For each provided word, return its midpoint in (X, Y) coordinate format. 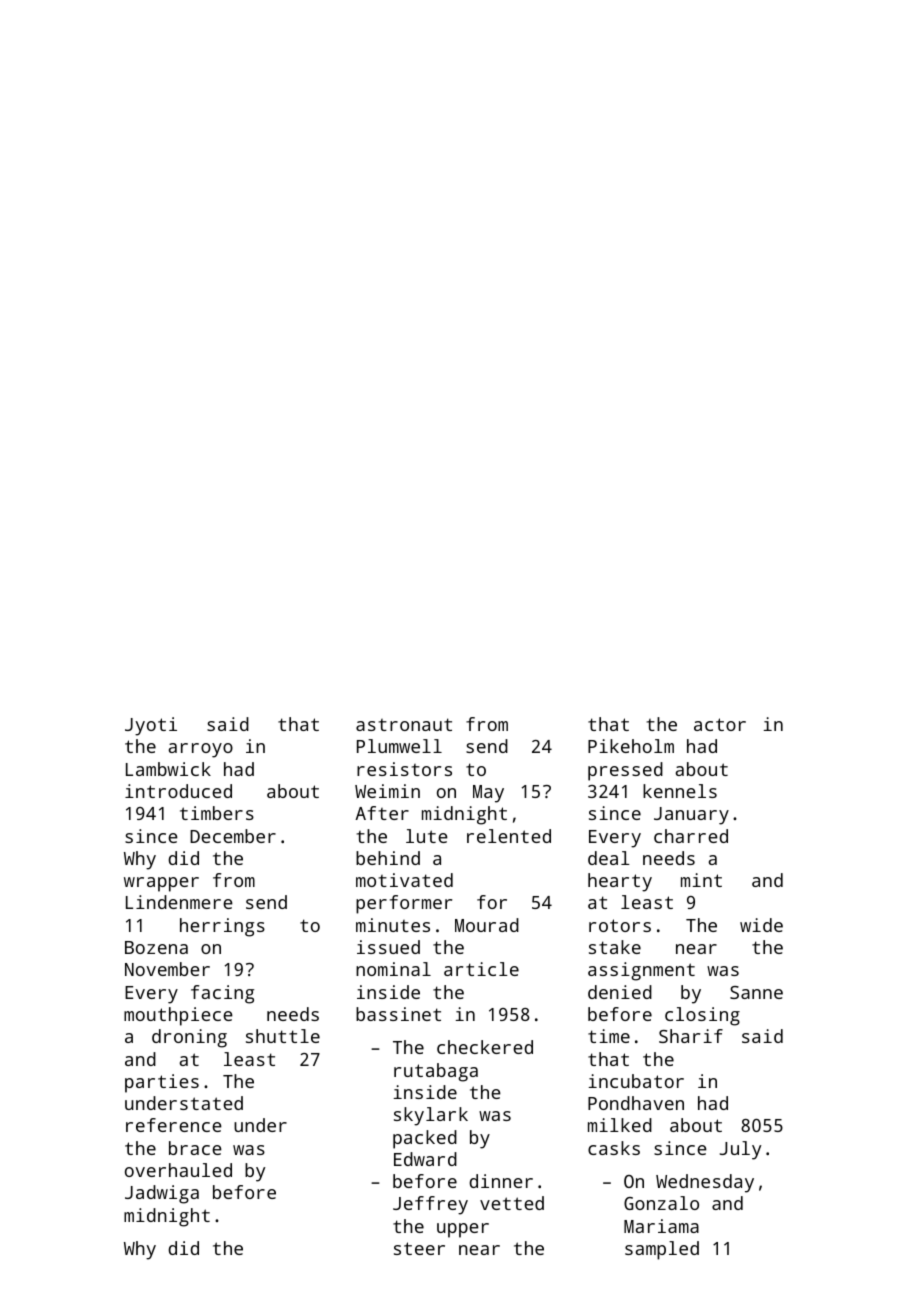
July (740, 1150)
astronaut (404, 724)
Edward (425, 1159)
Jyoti (151, 726)
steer (419, 1248)
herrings (222, 927)
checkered (485, 1047)
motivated (404, 880)
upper (463, 1230)
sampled (662, 1250)
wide (761, 925)
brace (195, 1148)
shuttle (283, 1036)
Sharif (691, 1036)
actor (720, 724)
